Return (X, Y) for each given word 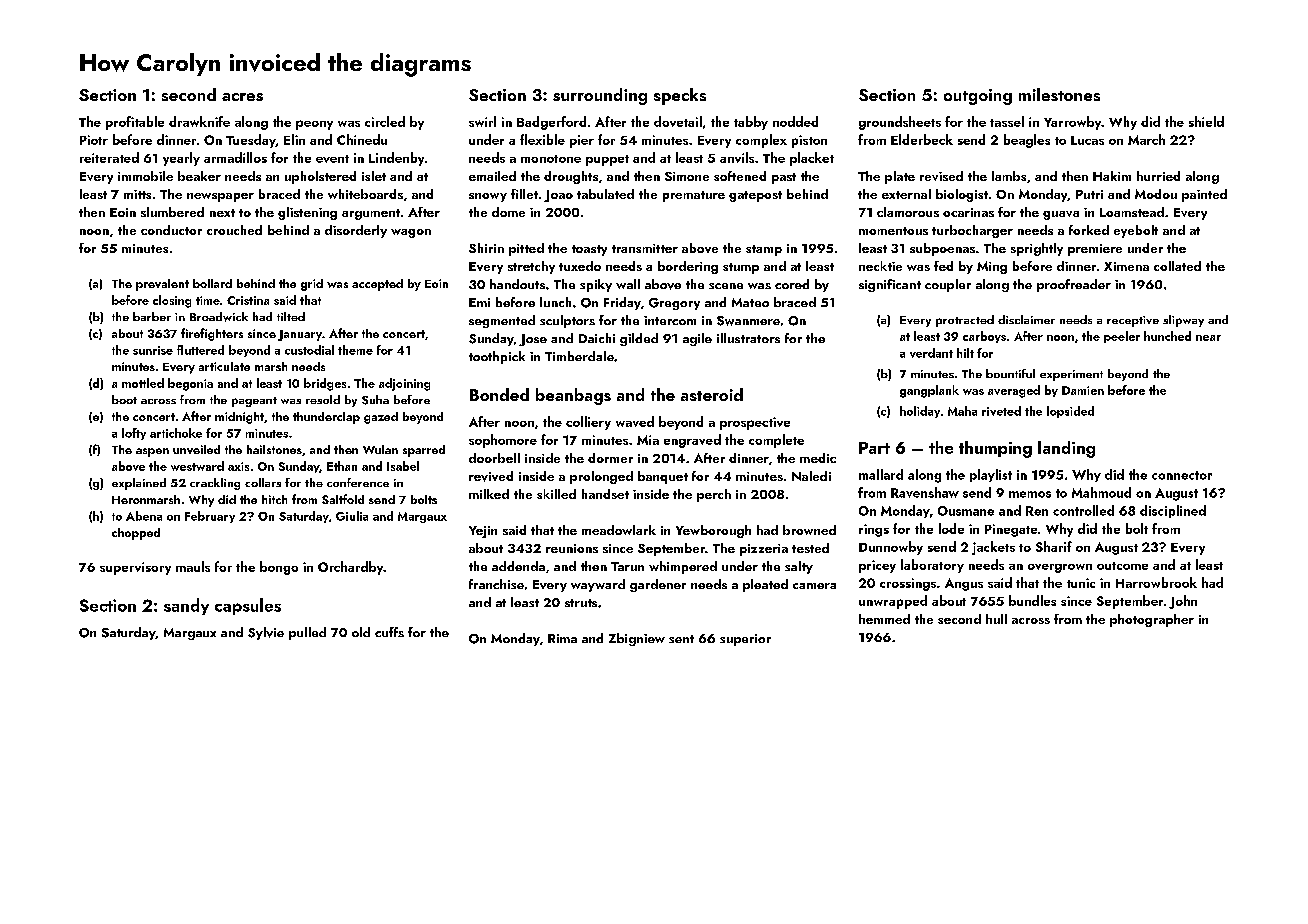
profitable (135, 123)
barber (152, 316)
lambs (1009, 176)
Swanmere (748, 321)
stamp (764, 250)
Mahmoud (1101, 492)
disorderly (356, 231)
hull (996, 619)
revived (491, 476)
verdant (931, 353)
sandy (186, 606)
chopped (136, 534)
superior (745, 640)
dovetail (678, 121)
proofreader (1074, 285)
